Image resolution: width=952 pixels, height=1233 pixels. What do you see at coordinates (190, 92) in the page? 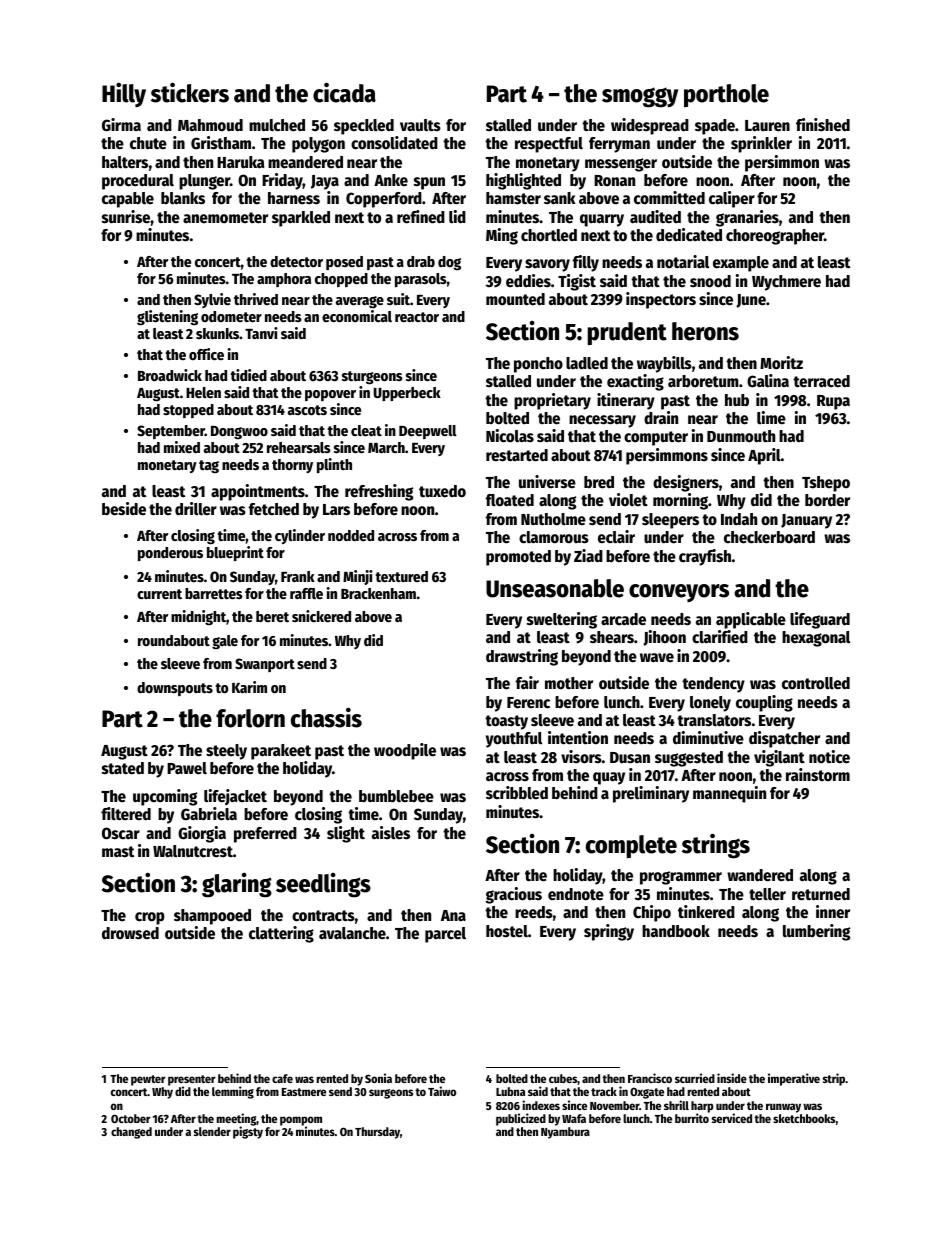
I see `stickers` at bounding box center [190, 92].
